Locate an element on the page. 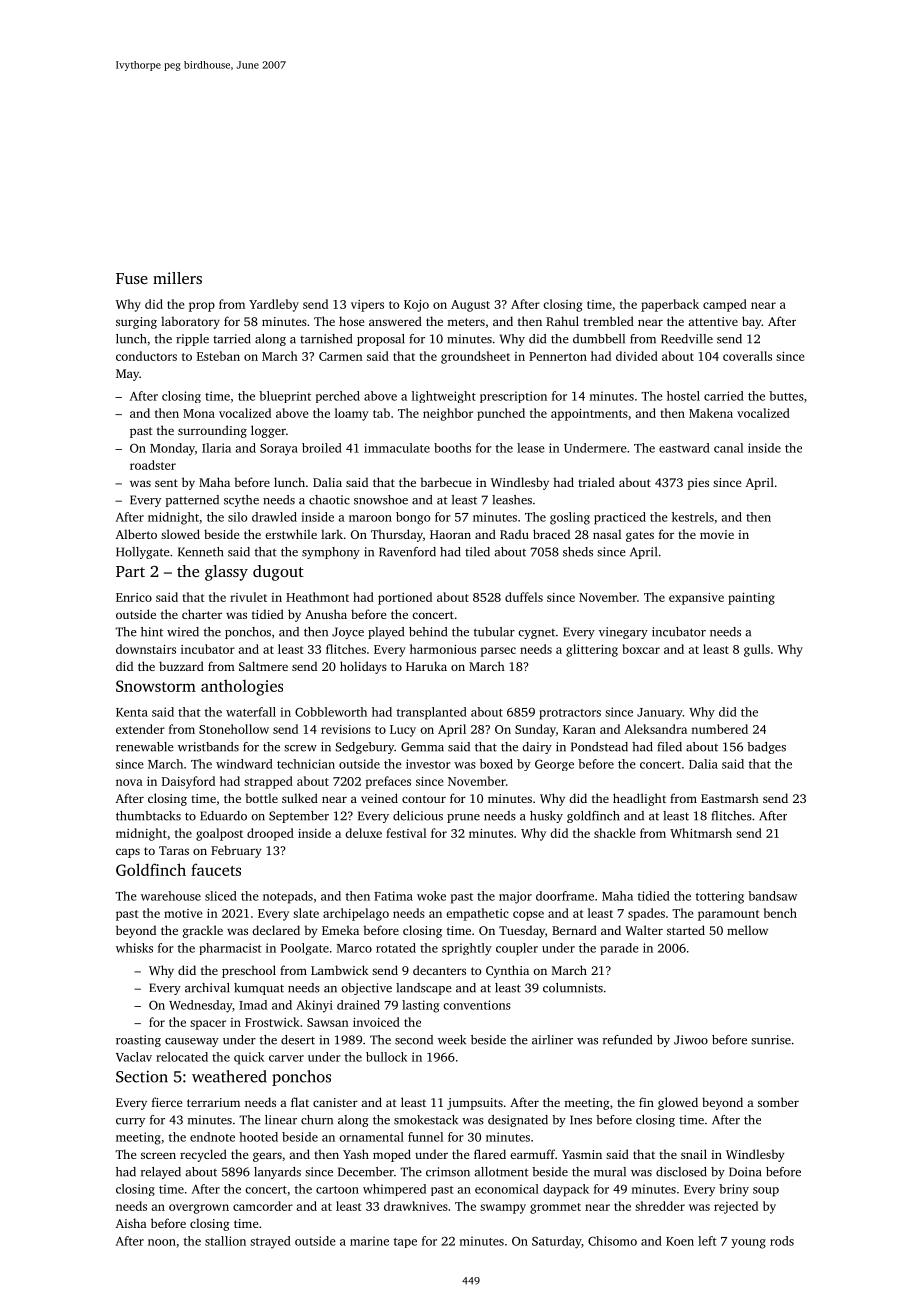  marine is located at coordinates (369, 1241).
